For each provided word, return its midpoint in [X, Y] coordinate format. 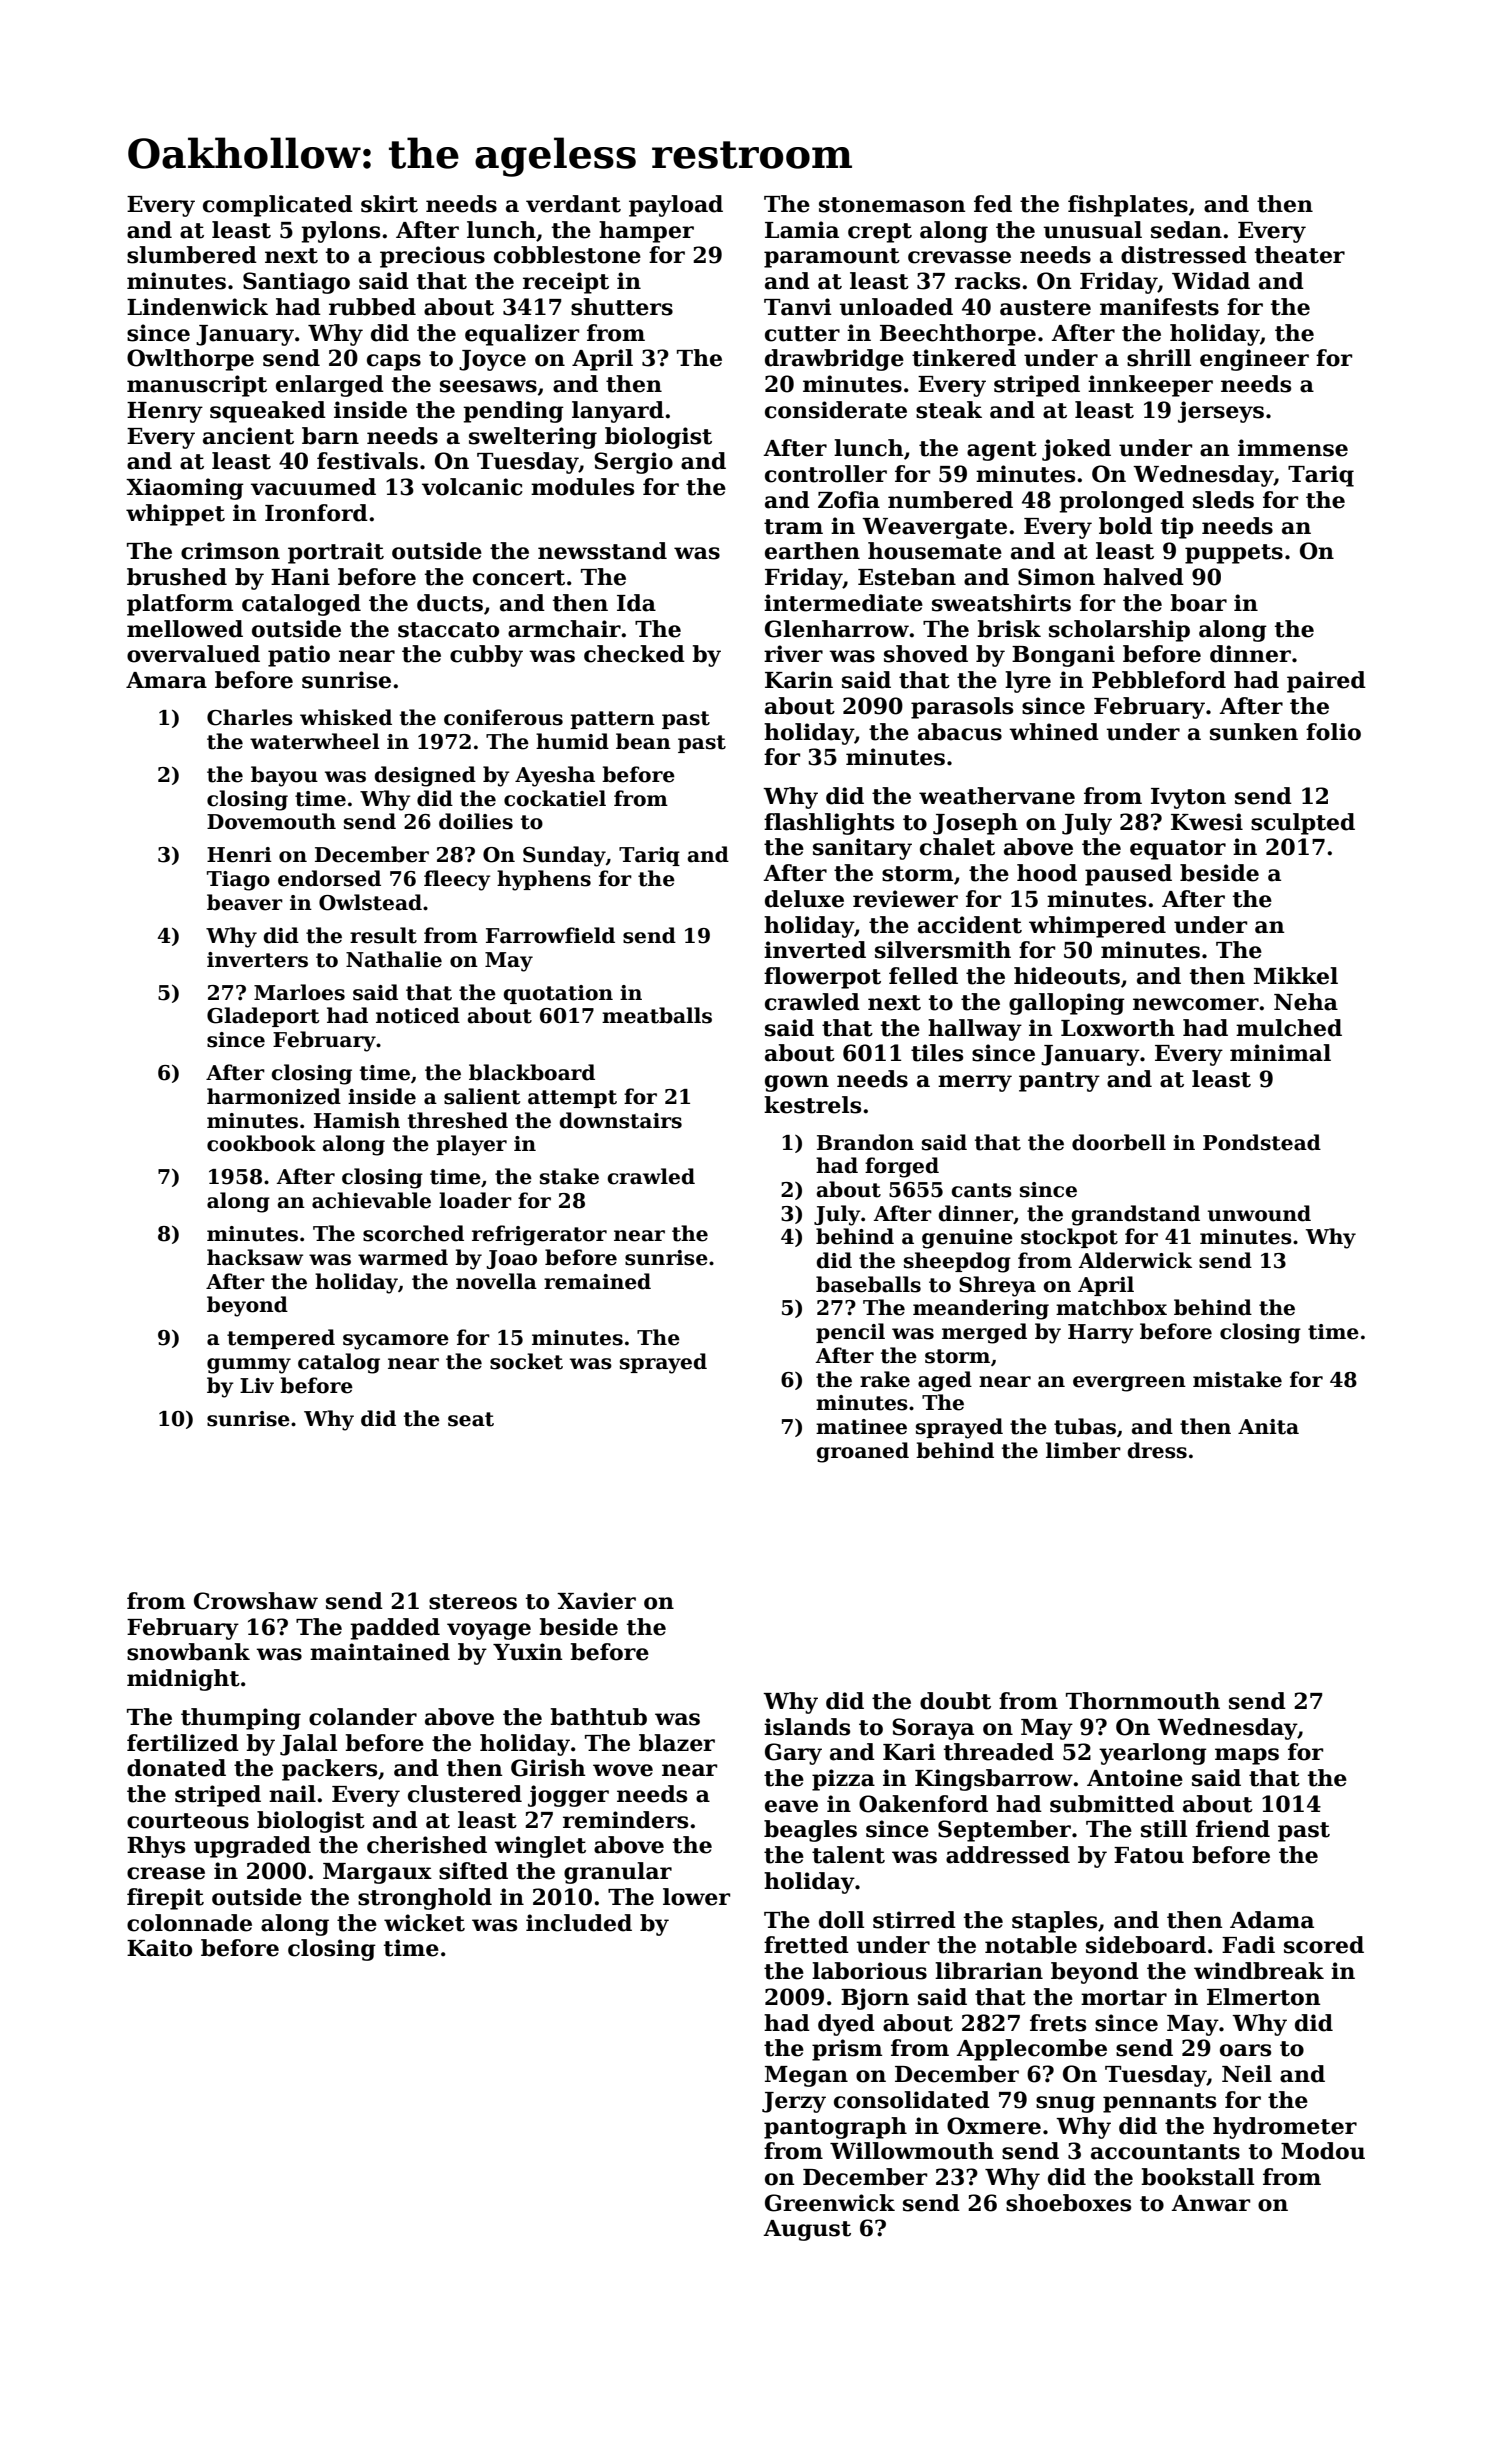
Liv [257, 1385]
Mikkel [1296, 976]
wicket [424, 1923]
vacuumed [313, 487]
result [383, 935]
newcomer [1196, 1004]
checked [634, 654]
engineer [1254, 360]
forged [902, 1167]
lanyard [618, 412]
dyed [846, 2025]
